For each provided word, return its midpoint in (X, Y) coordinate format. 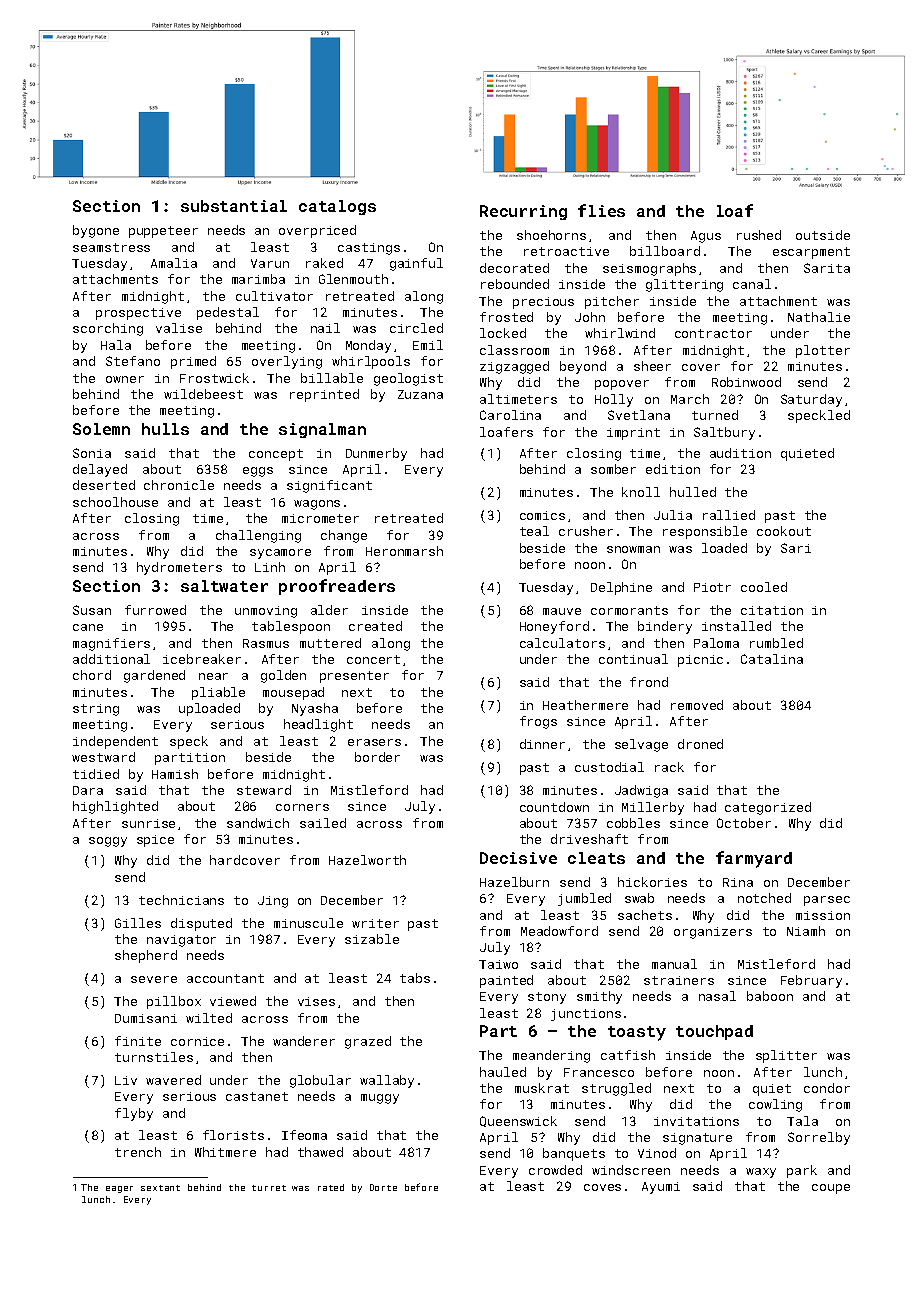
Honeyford (554, 627)
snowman (633, 549)
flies (601, 210)
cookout (784, 531)
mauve (562, 611)
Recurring (523, 212)
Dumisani (146, 1018)
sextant (160, 1188)
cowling (775, 1105)
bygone (96, 231)
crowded (555, 1170)
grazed (368, 1042)
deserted (104, 485)
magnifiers (111, 644)
